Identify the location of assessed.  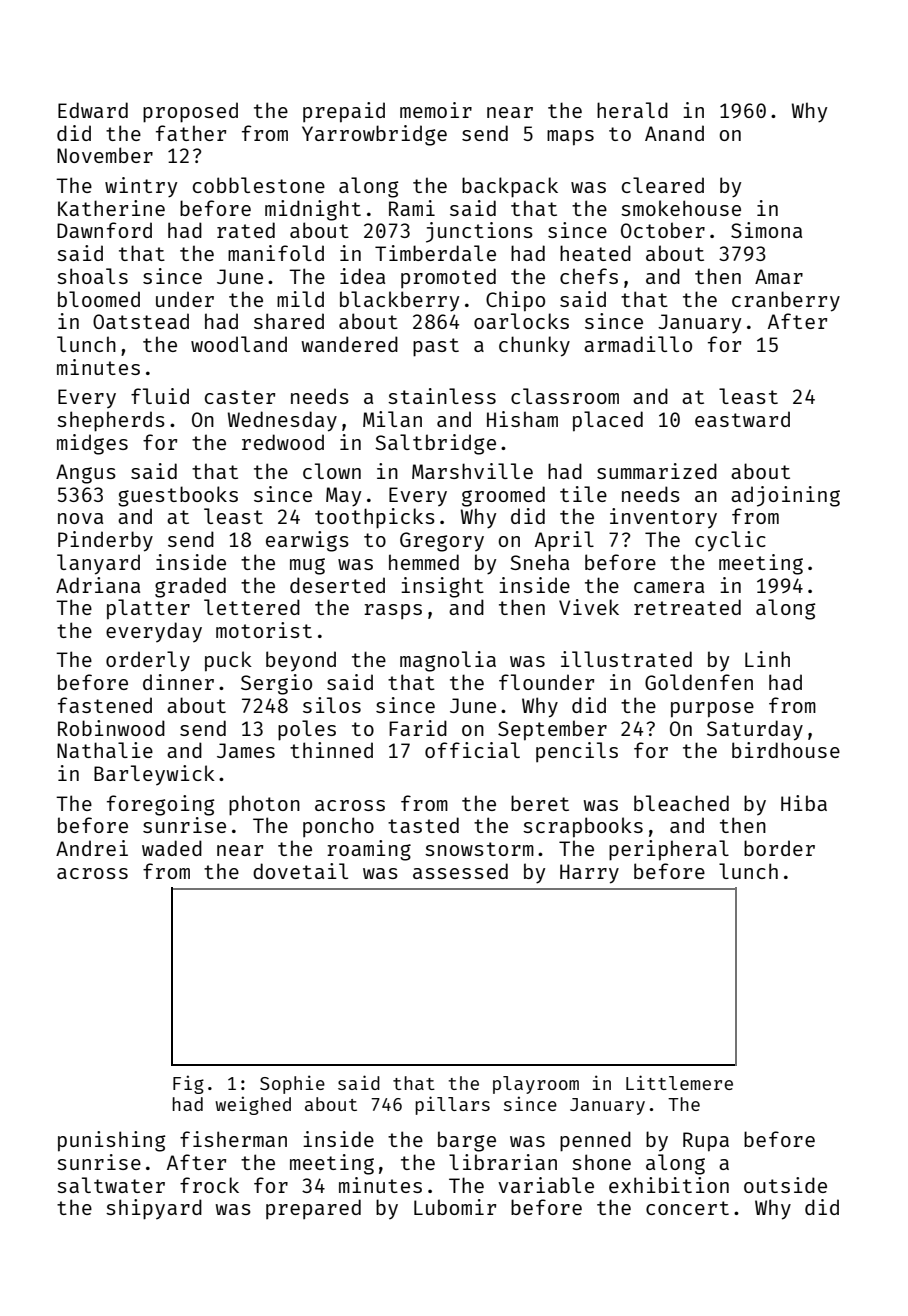
(460, 871).
